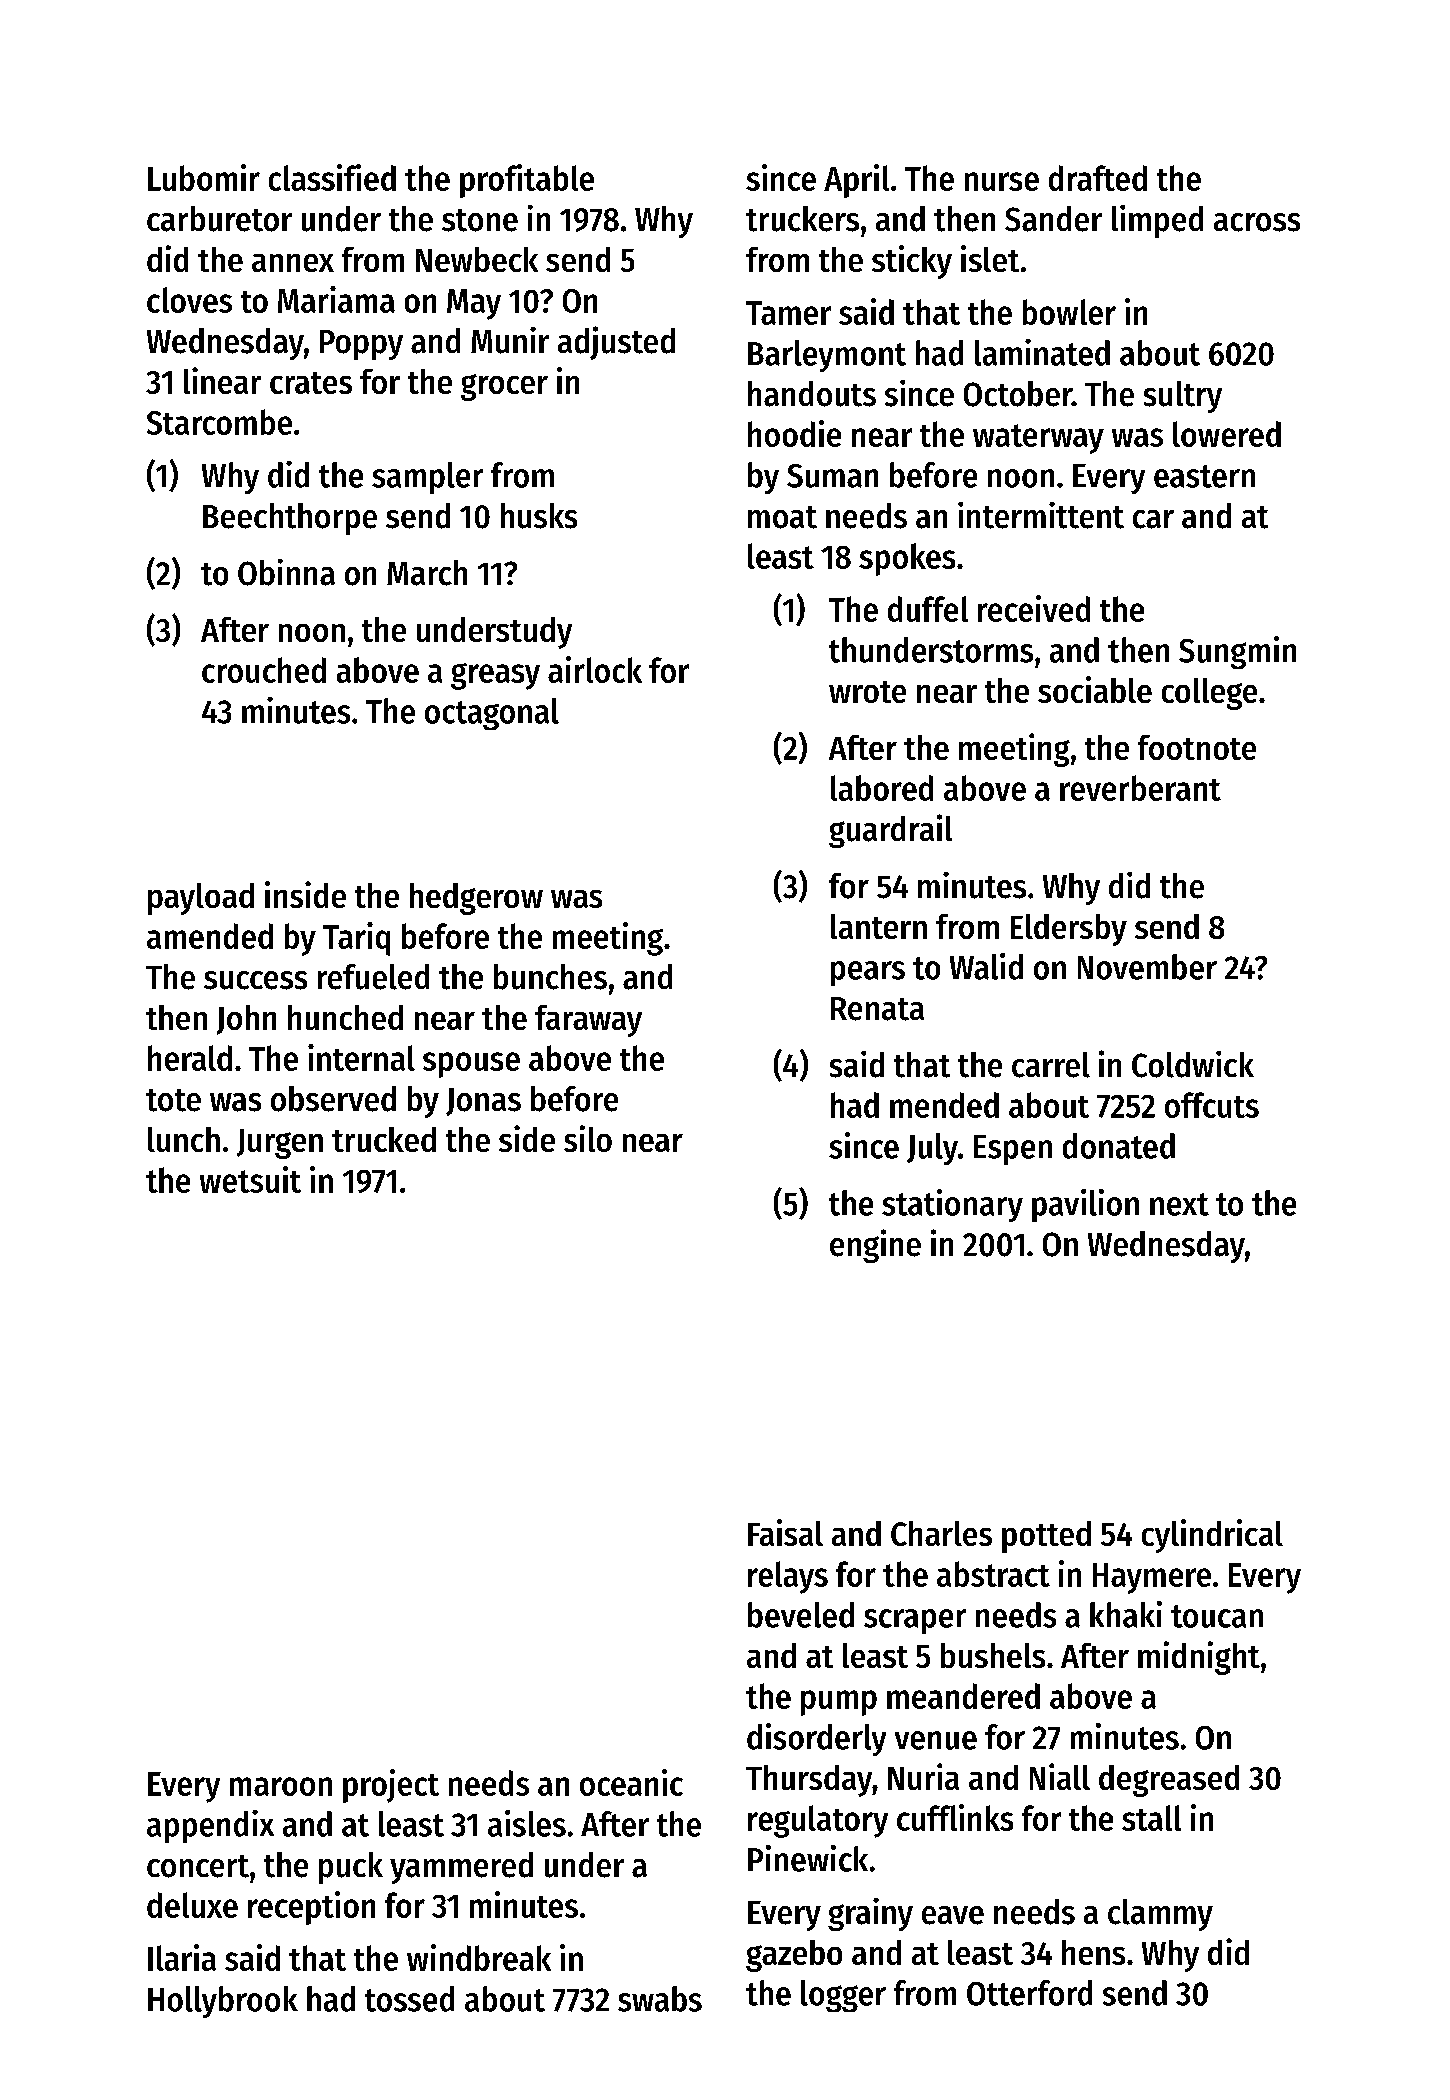 This image has height=2100, width=1450. I want to click on pavilion, so click(1085, 1205).
